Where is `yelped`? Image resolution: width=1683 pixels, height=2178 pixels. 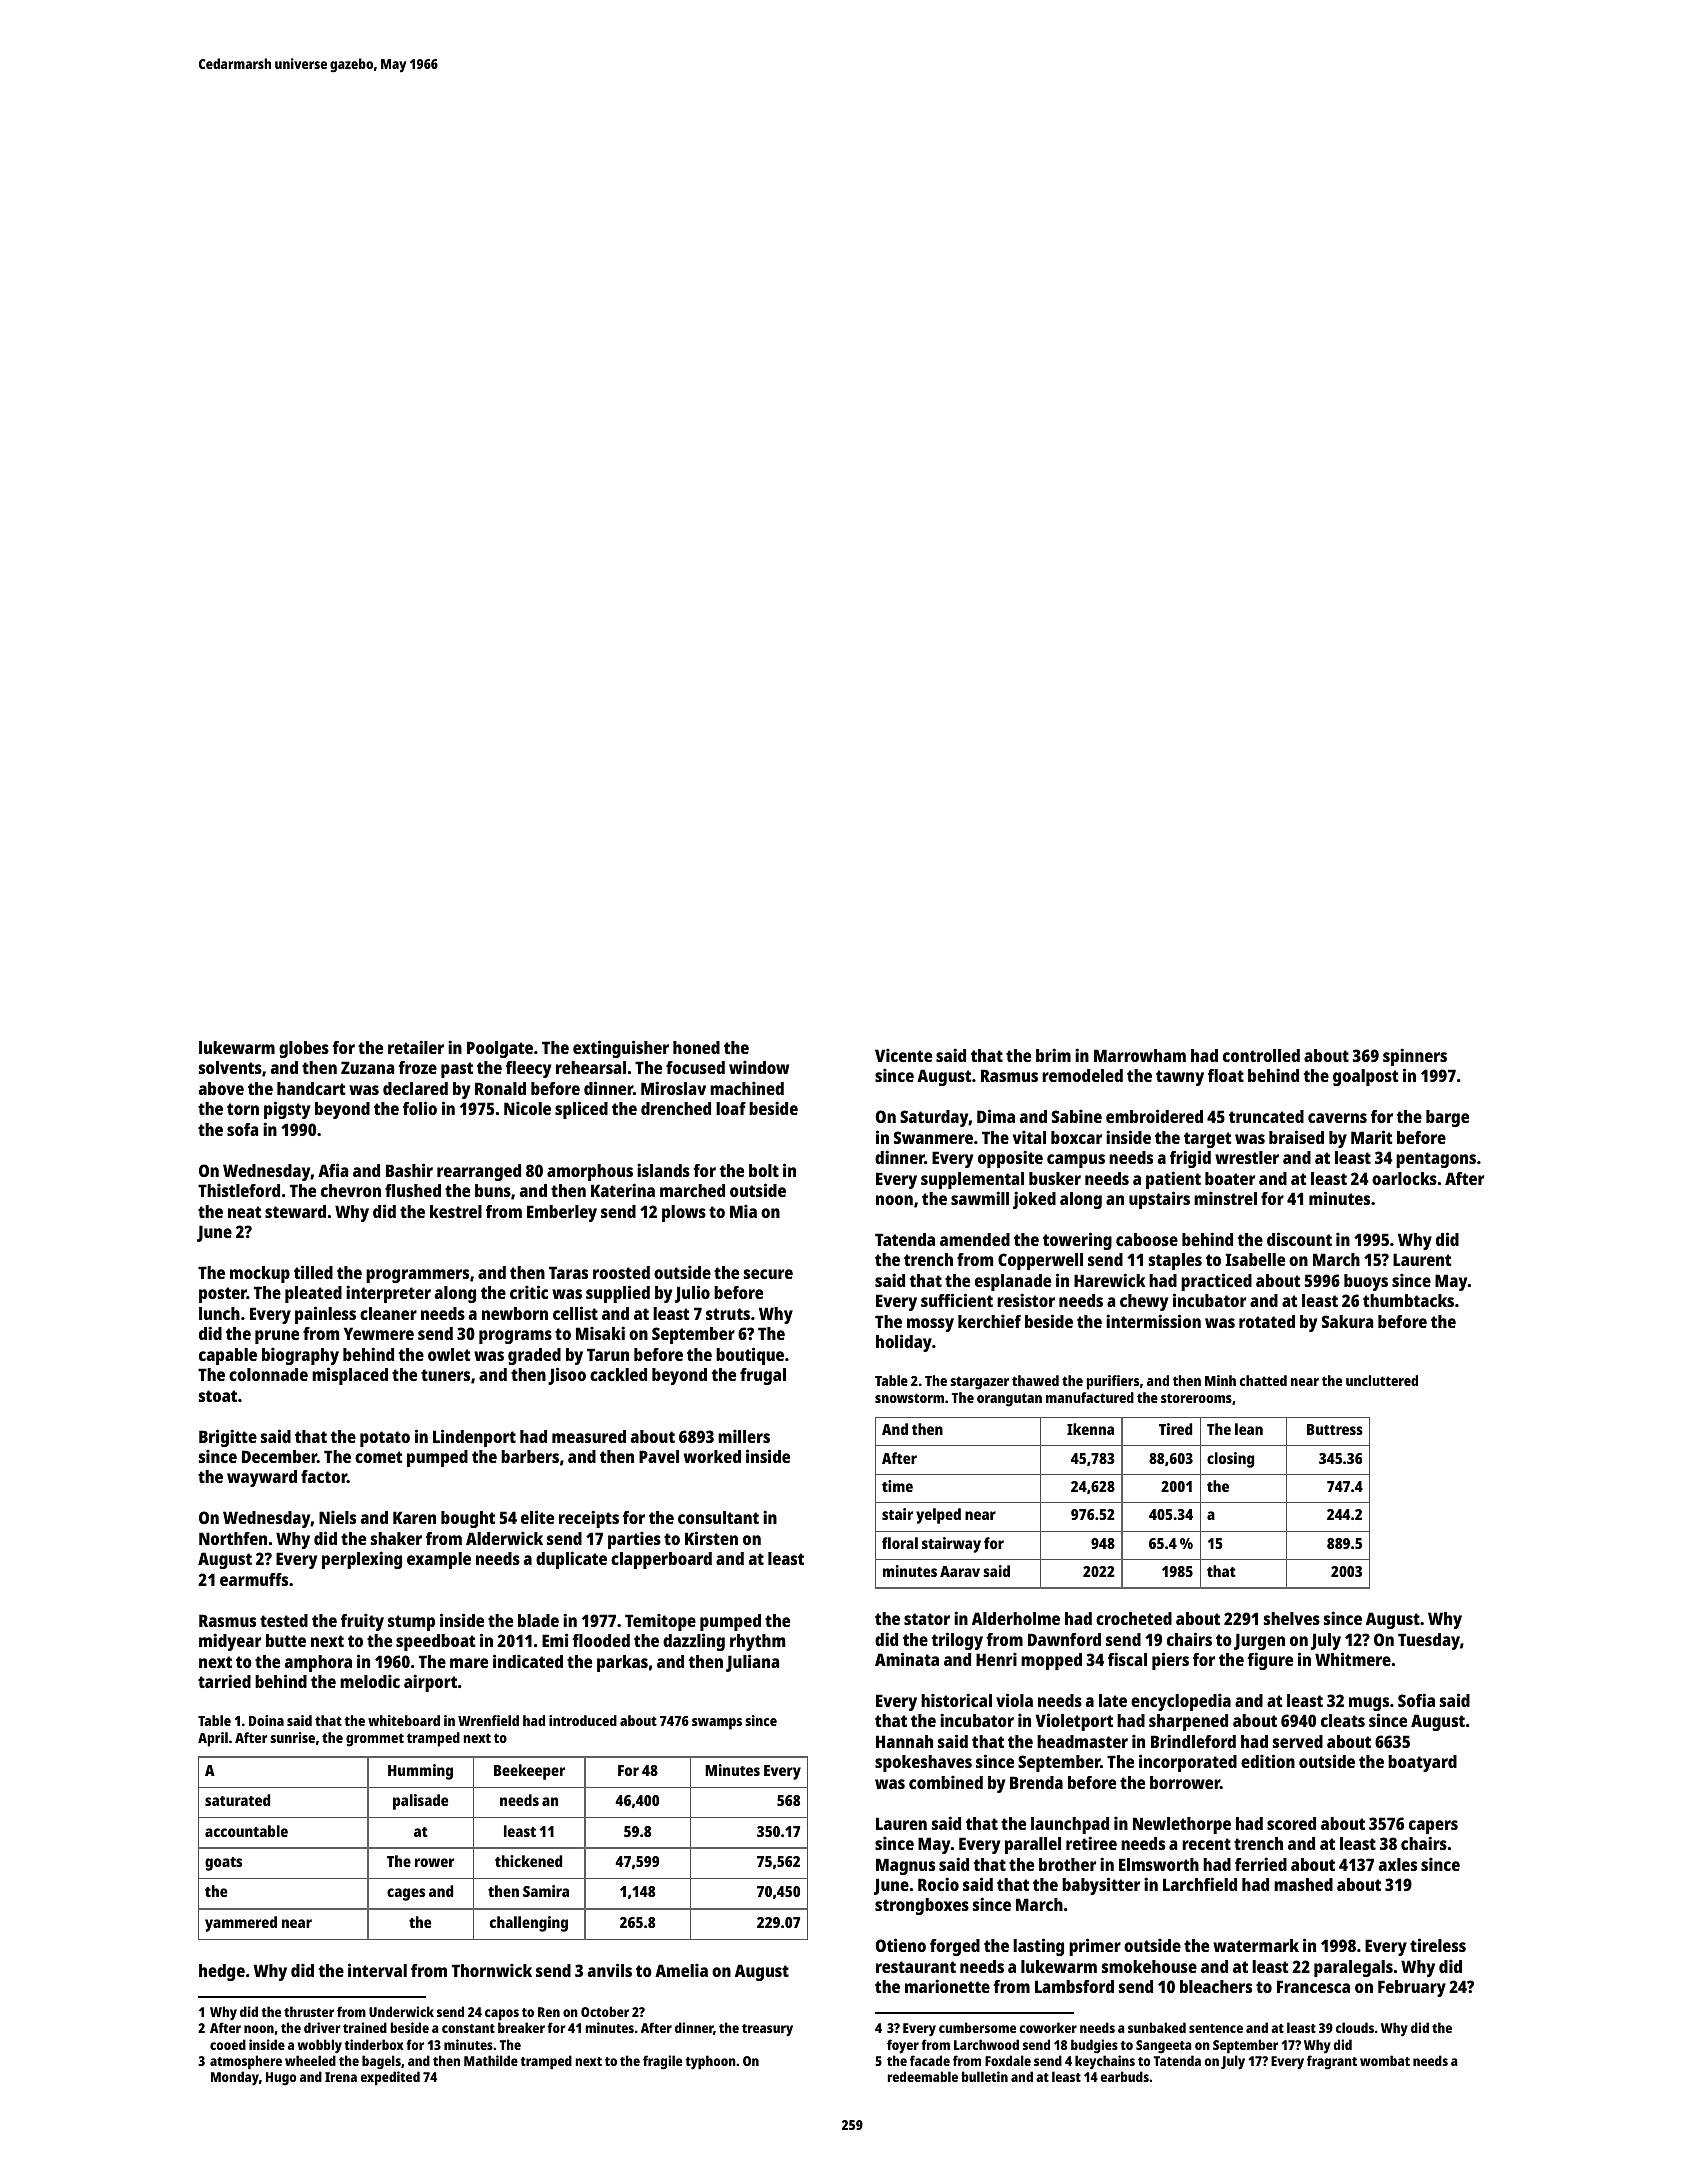 yelped is located at coordinates (938, 1516).
